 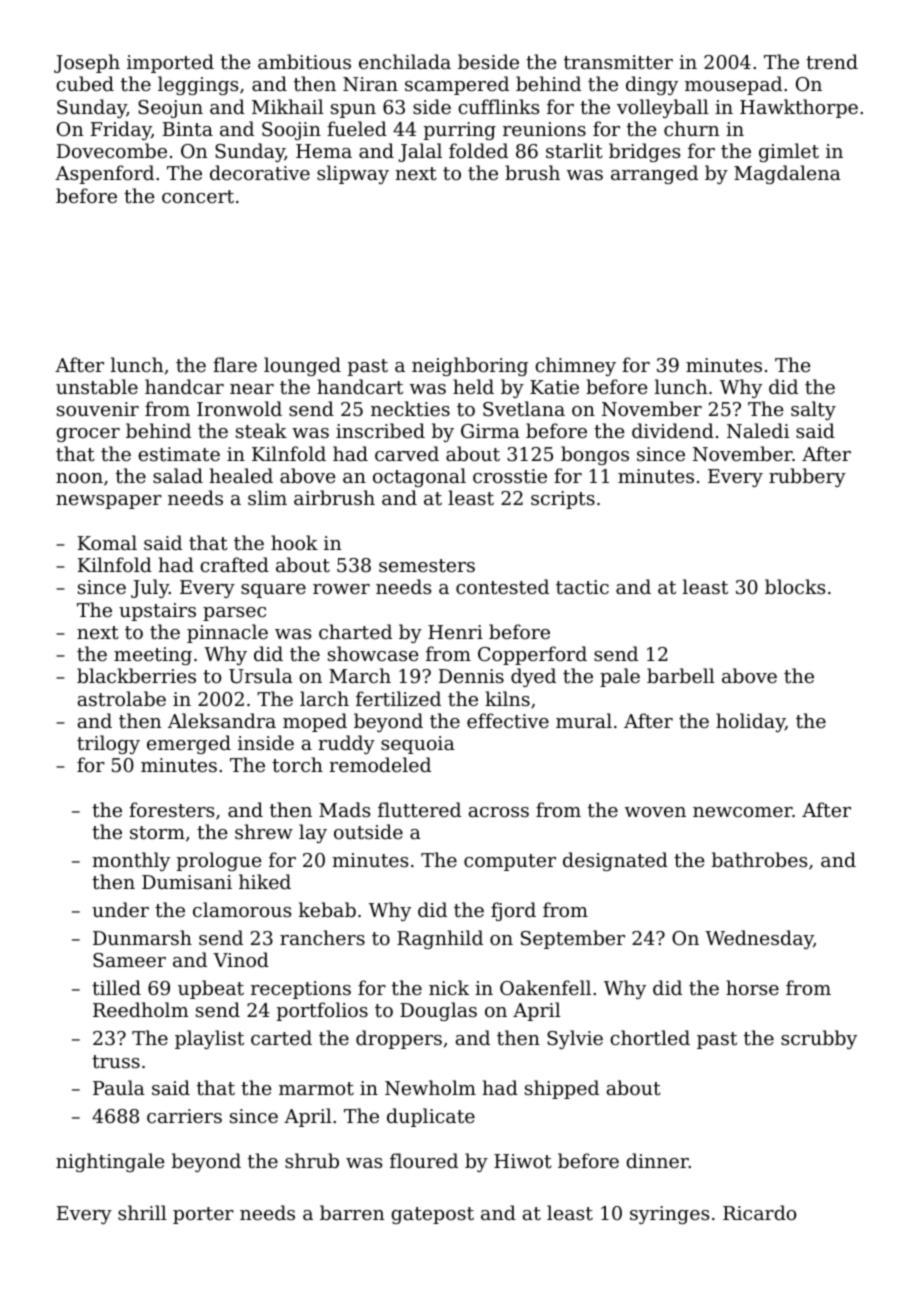 I want to click on arranged, so click(x=654, y=174).
